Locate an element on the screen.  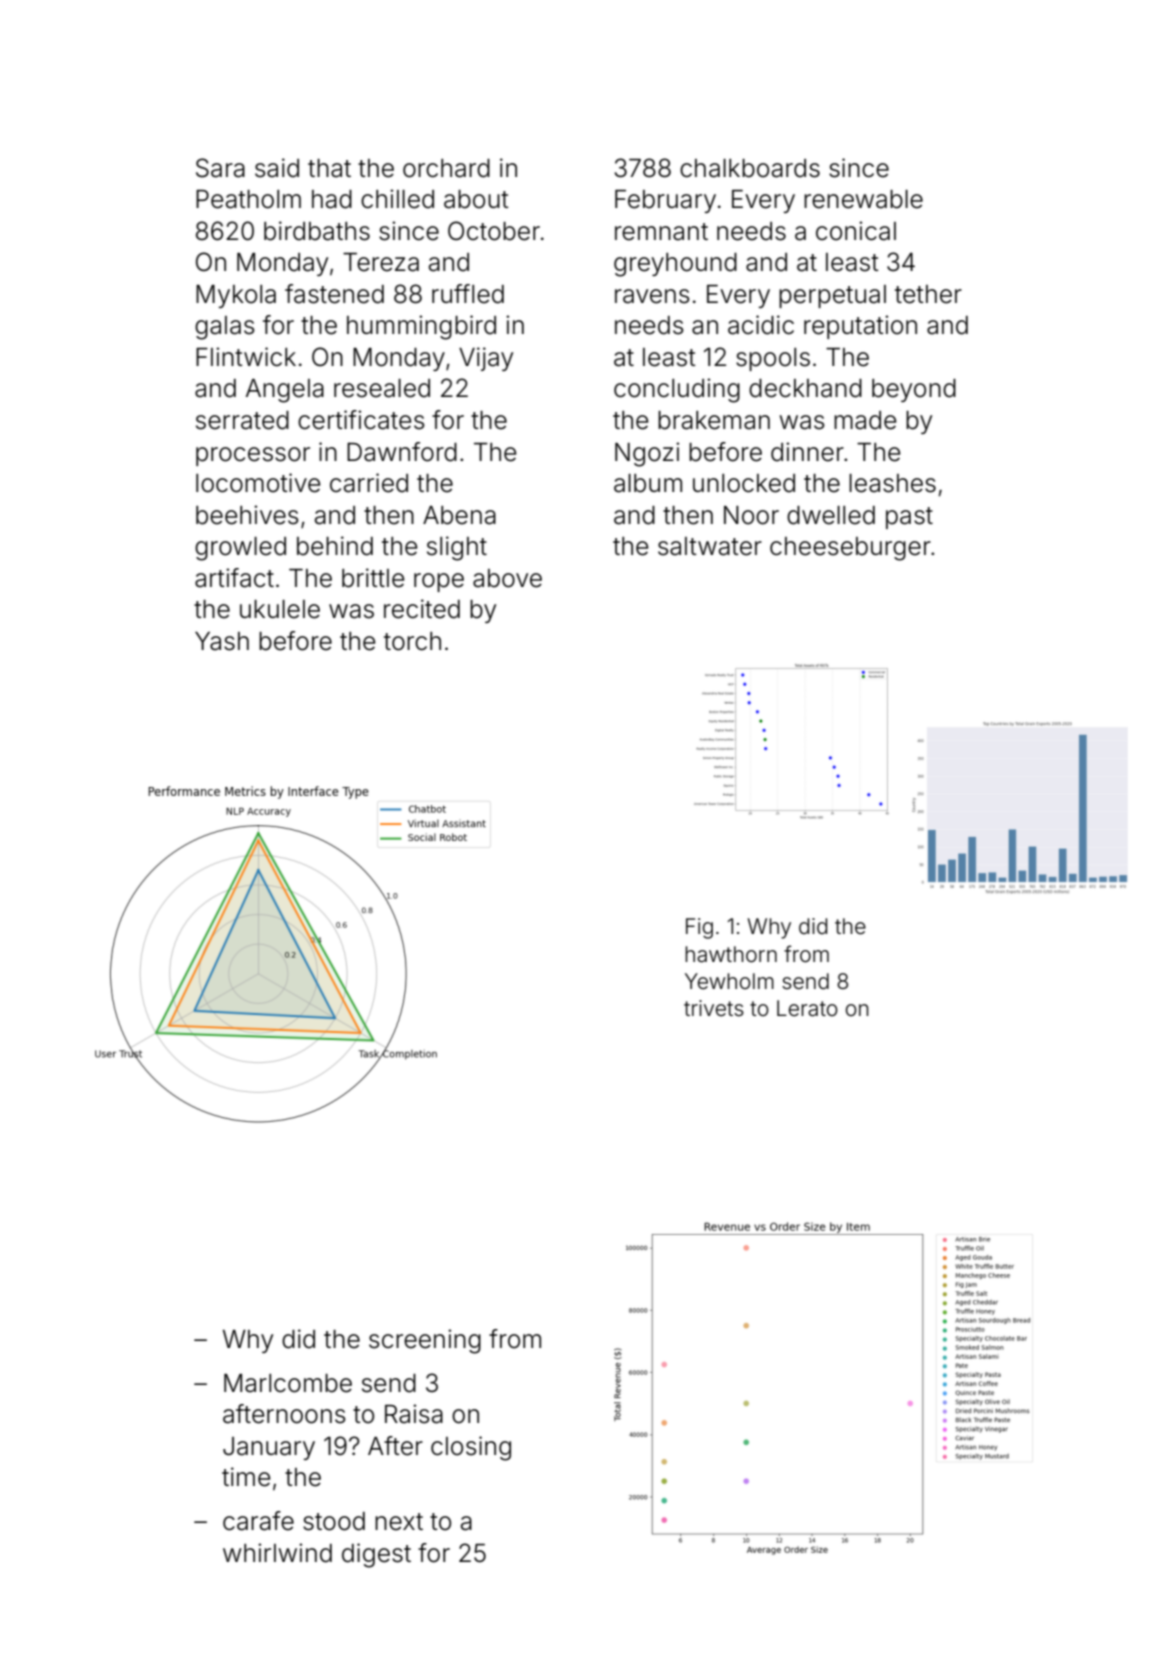
Lerato is located at coordinates (807, 1008).
